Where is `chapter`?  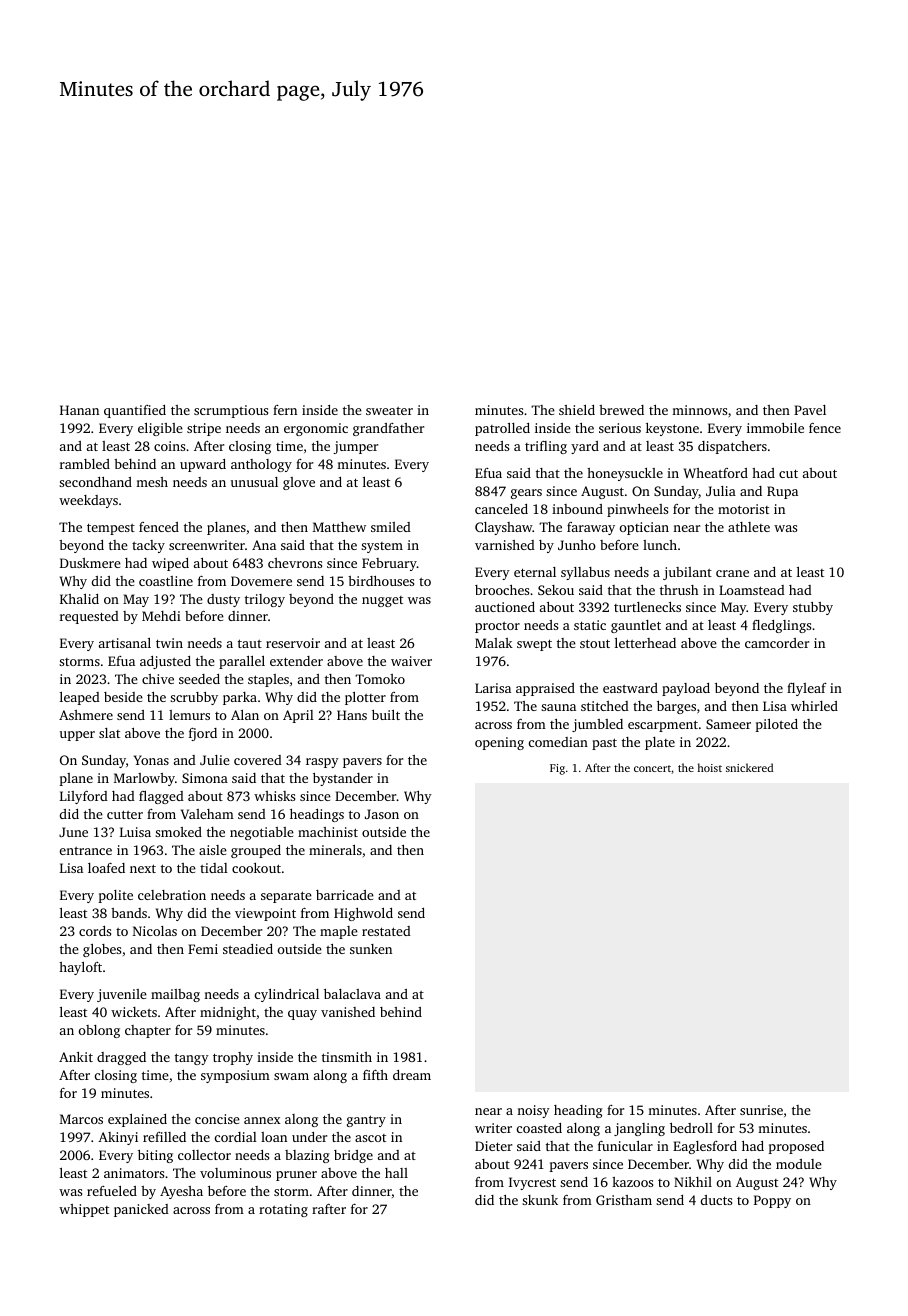
chapter is located at coordinates (148, 1031).
